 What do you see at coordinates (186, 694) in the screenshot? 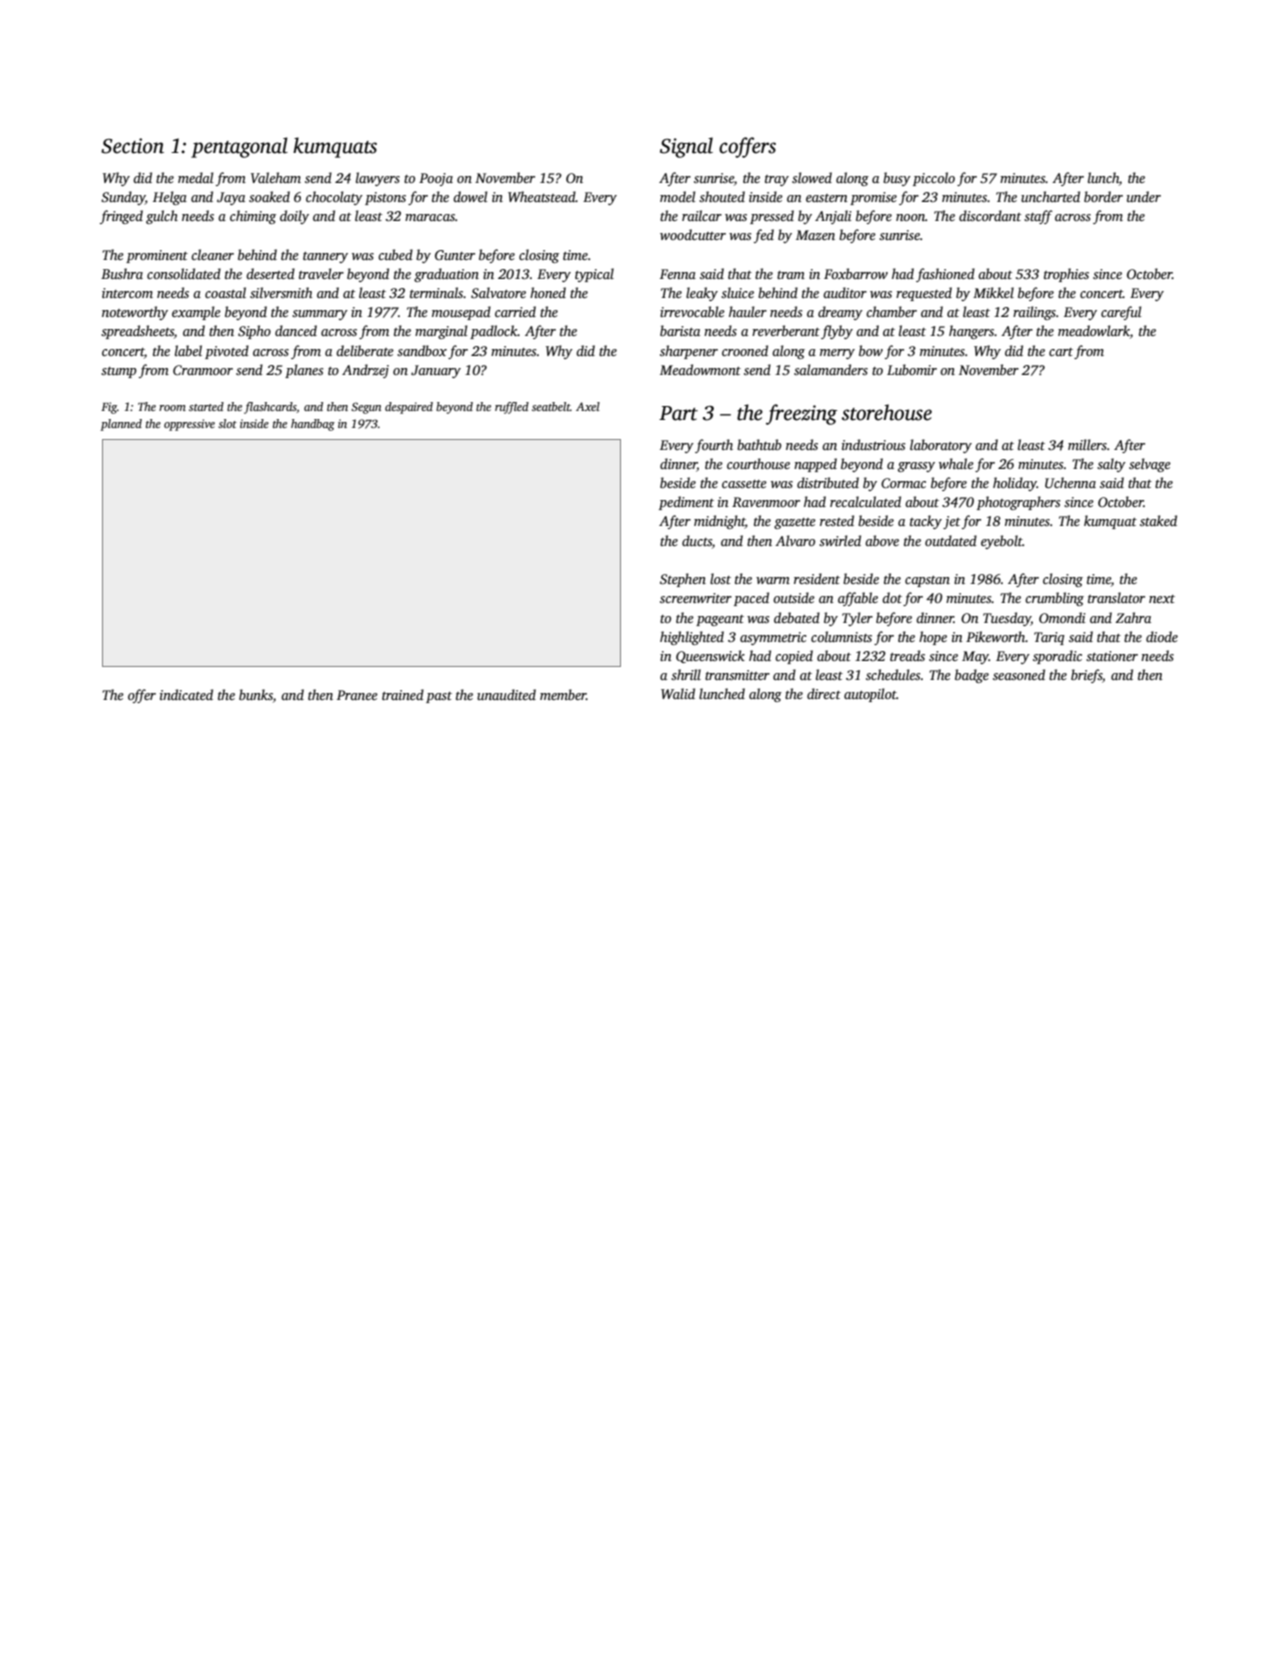
I see `indicated` at bounding box center [186, 694].
